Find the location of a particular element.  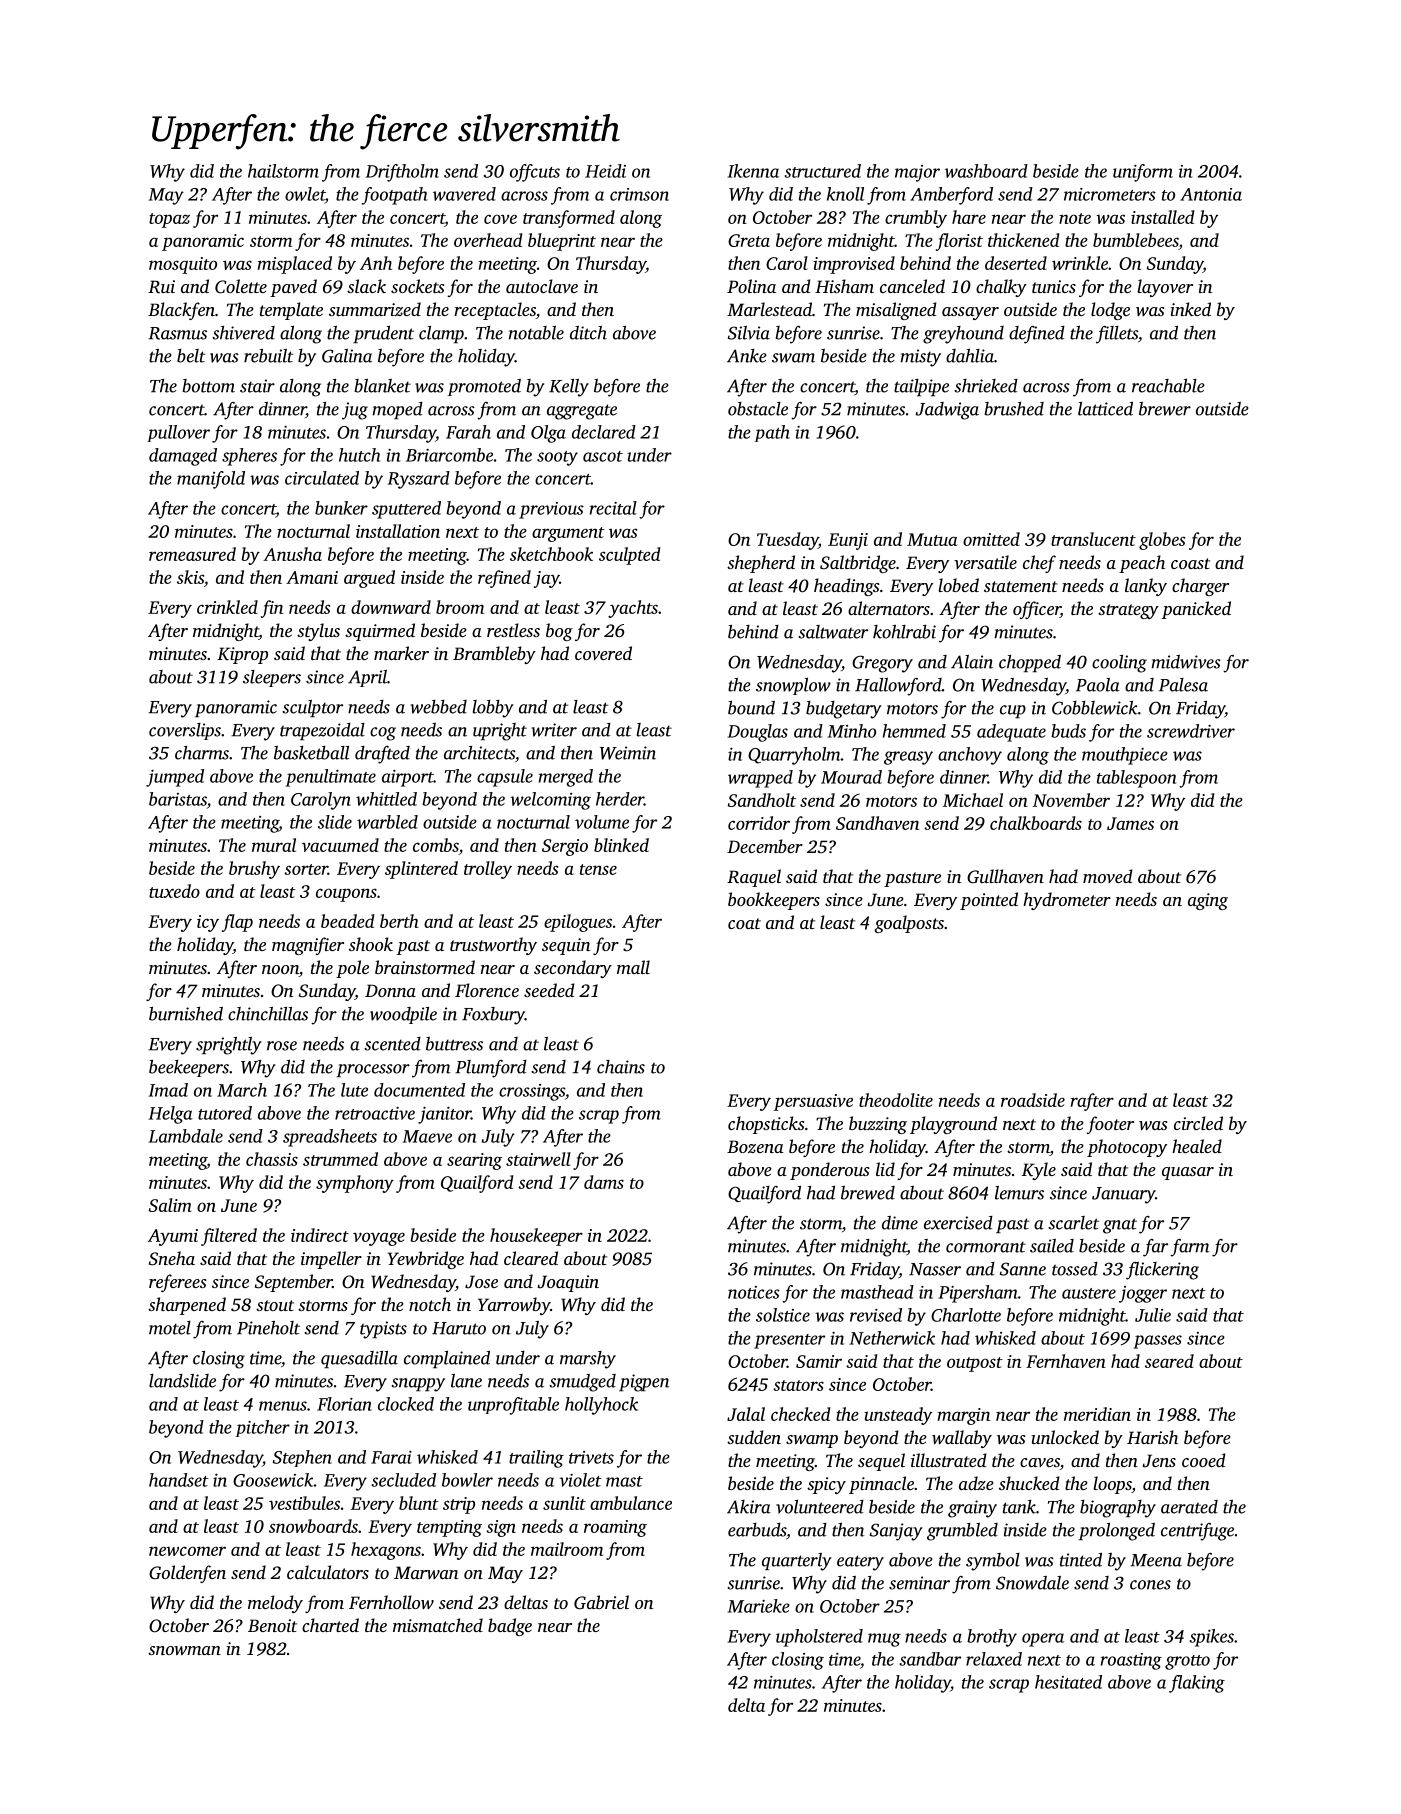

revised is located at coordinates (876, 1315).
